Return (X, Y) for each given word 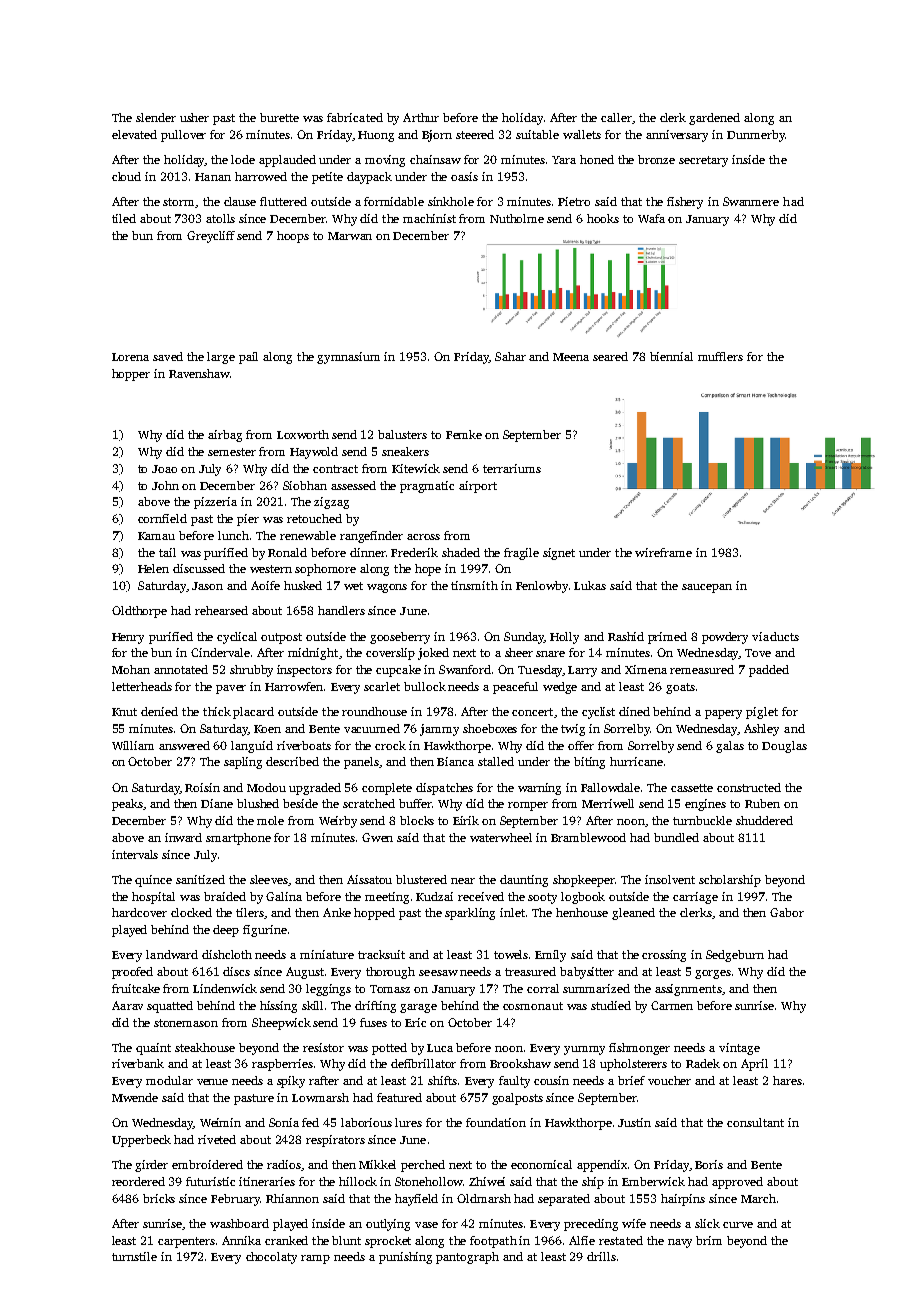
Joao (164, 469)
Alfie (582, 1240)
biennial (671, 356)
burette (279, 117)
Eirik (466, 820)
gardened (714, 119)
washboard (239, 1223)
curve (738, 1225)
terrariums (512, 468)
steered (475, 134)
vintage (739, 1049)
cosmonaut (533, 1006)
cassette (692, 788)
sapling (243, 763)
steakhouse (205, 1047)
